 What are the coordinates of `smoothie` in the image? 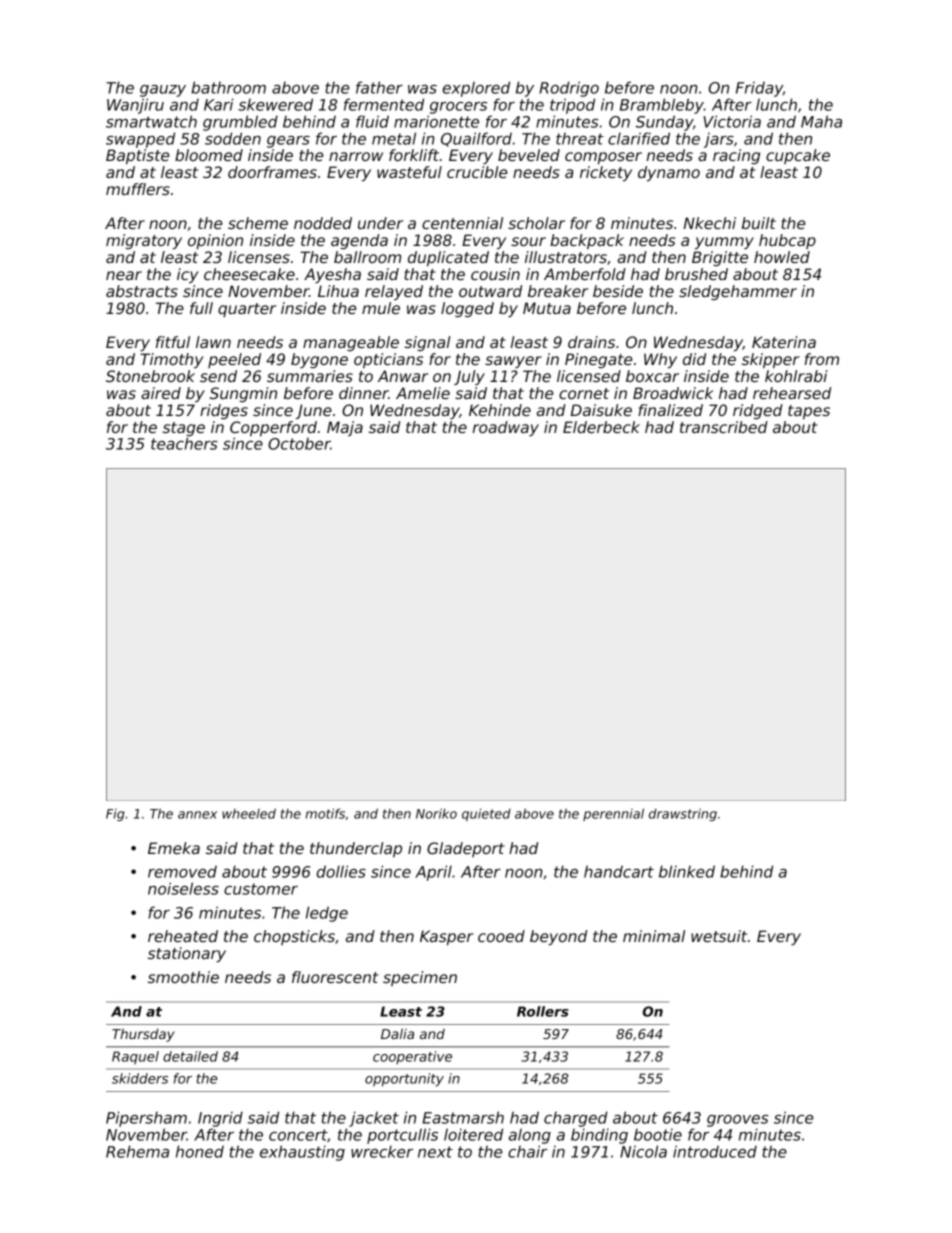 It's located at (183, 977).
